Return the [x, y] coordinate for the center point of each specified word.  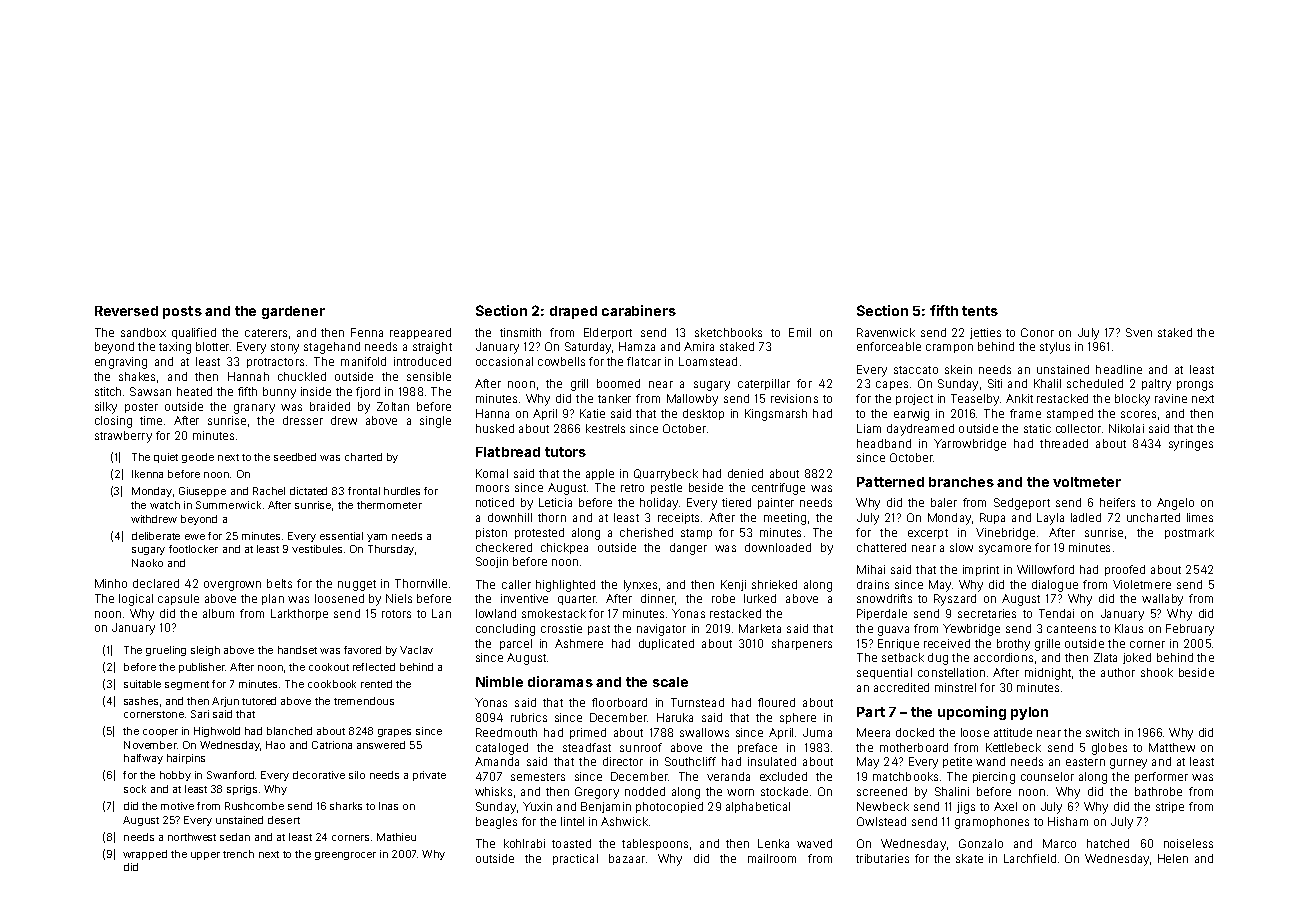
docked [915, 732]
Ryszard [955, 600]
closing [113, 422]
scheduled [1095, 383]
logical [136, 600]
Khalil [1047, 383]
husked [495, 428]
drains [873, 584]
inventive [524, 598]
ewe [195, 537]
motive [177, 806]
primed [588, 733]
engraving [121, 363]
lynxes [640, 586]
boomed [618, 383]
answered [381, 745]
